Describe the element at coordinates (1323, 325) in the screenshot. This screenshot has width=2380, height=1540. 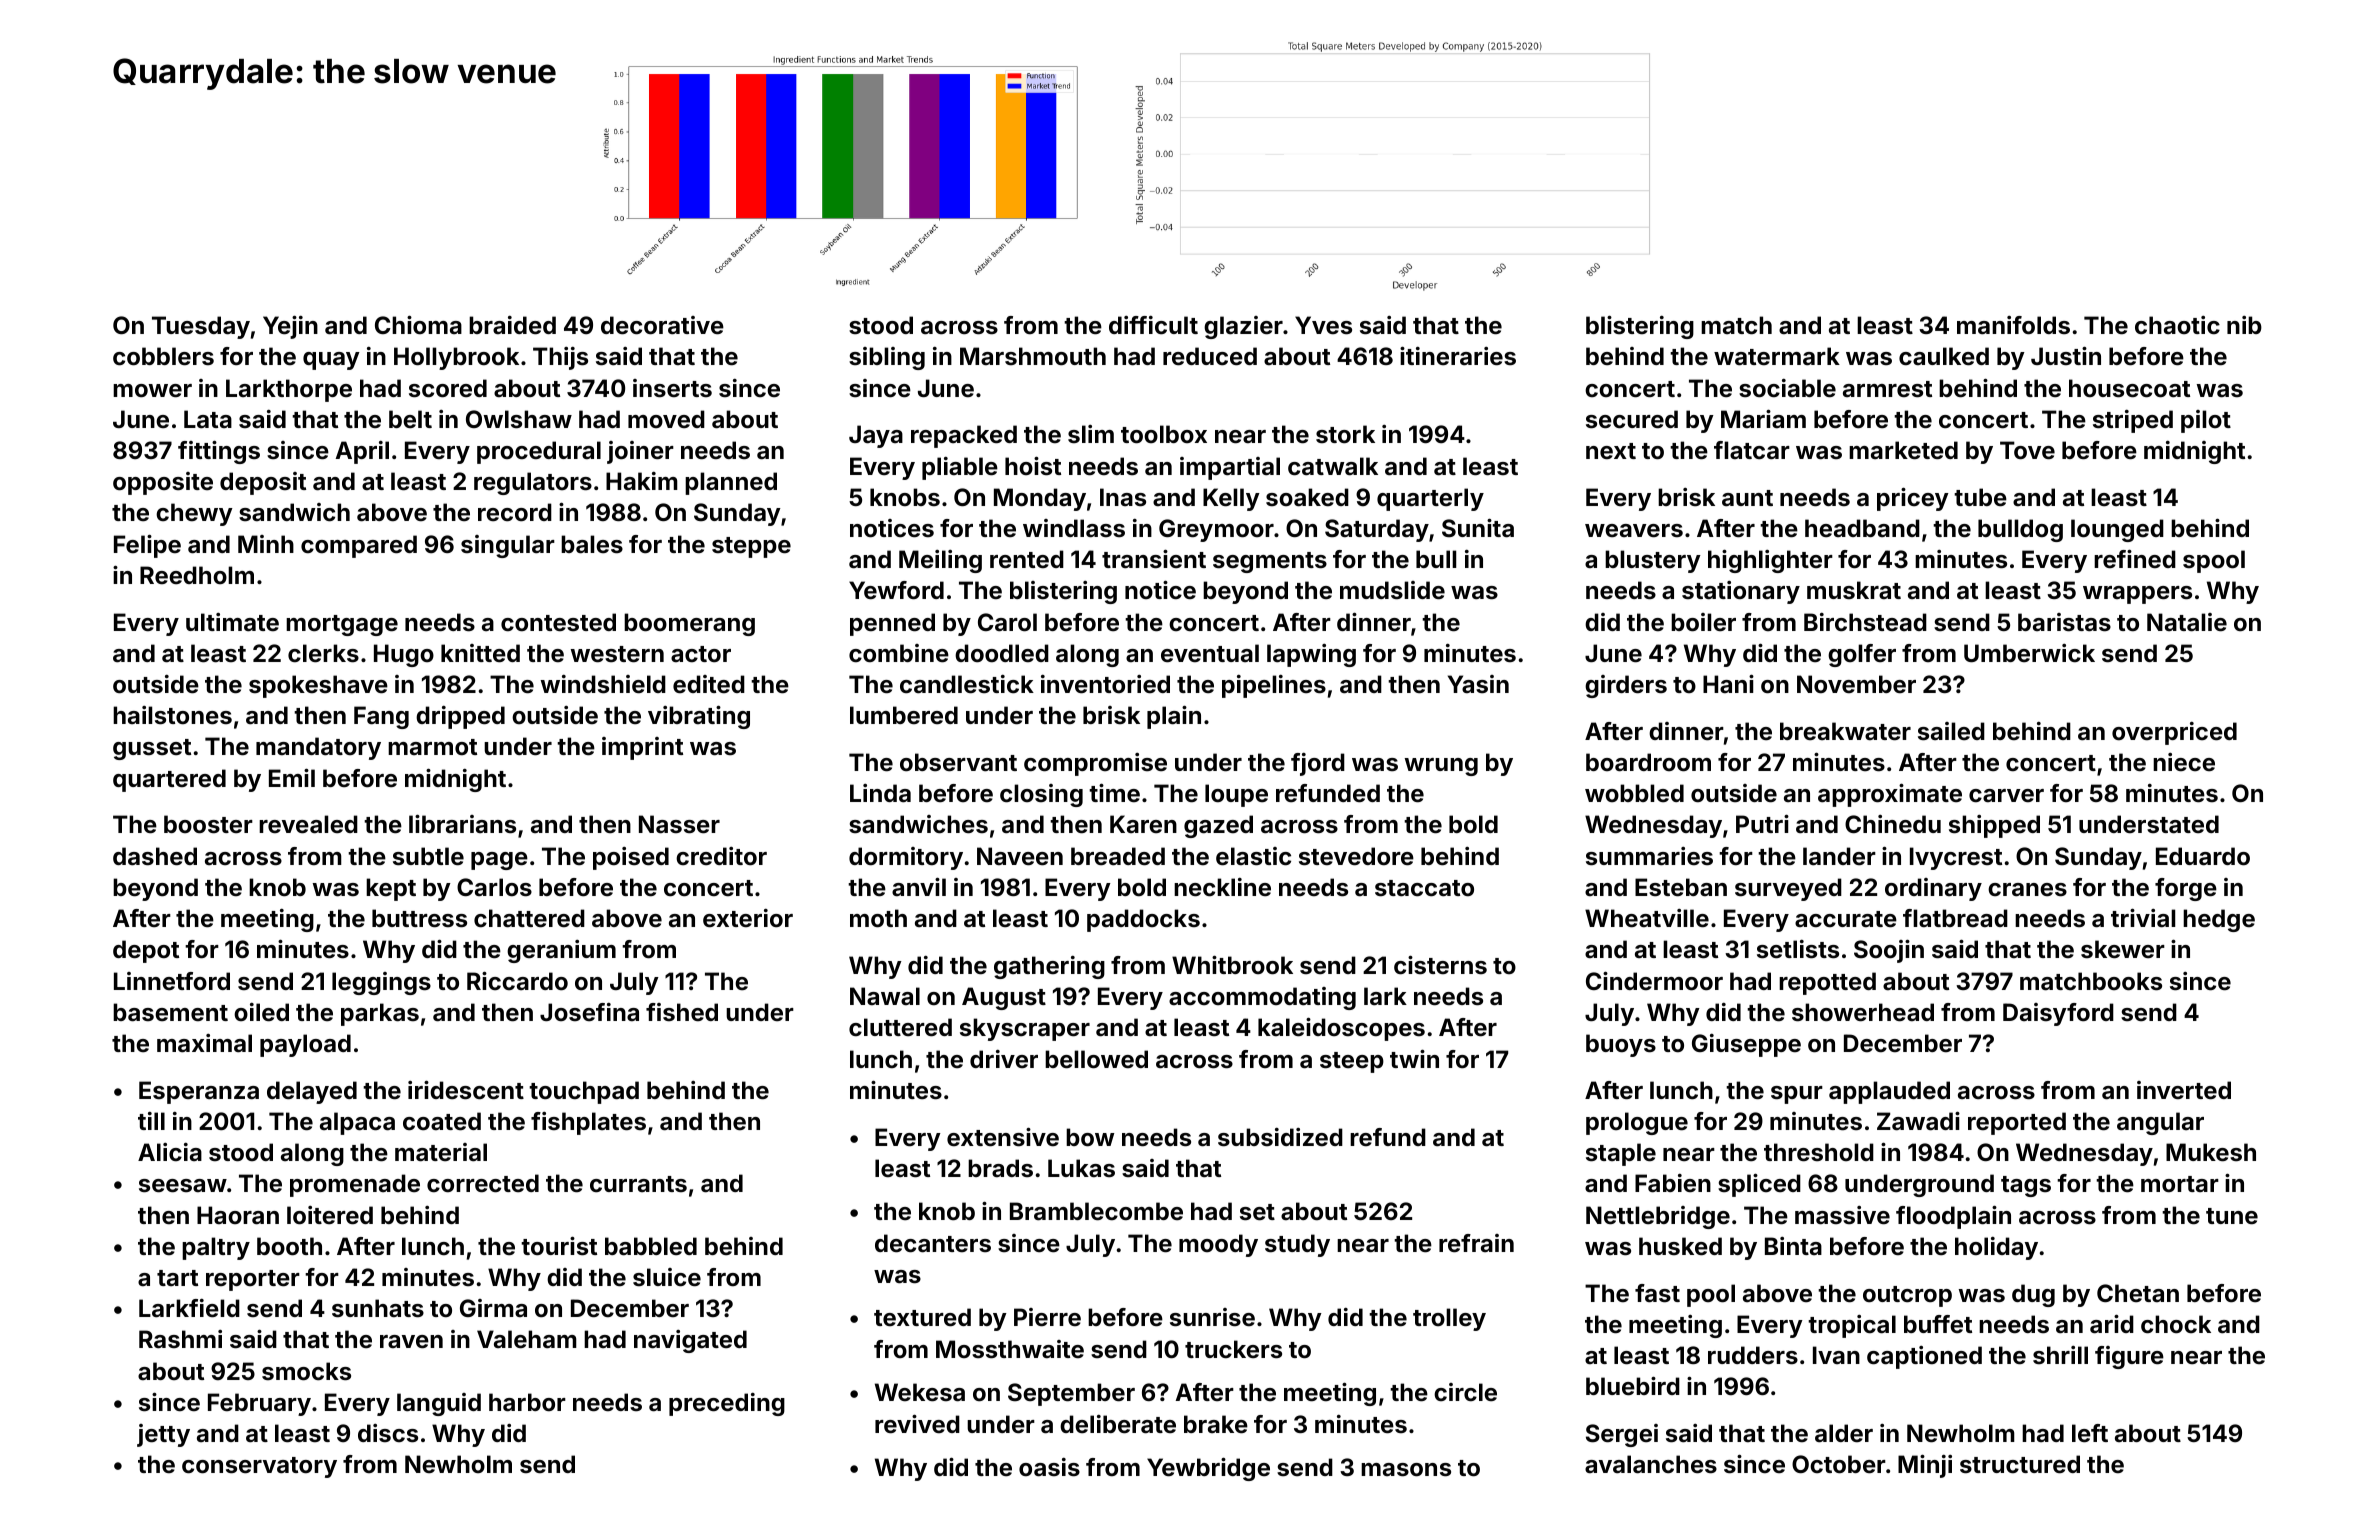
I see `Yves` at that location.
